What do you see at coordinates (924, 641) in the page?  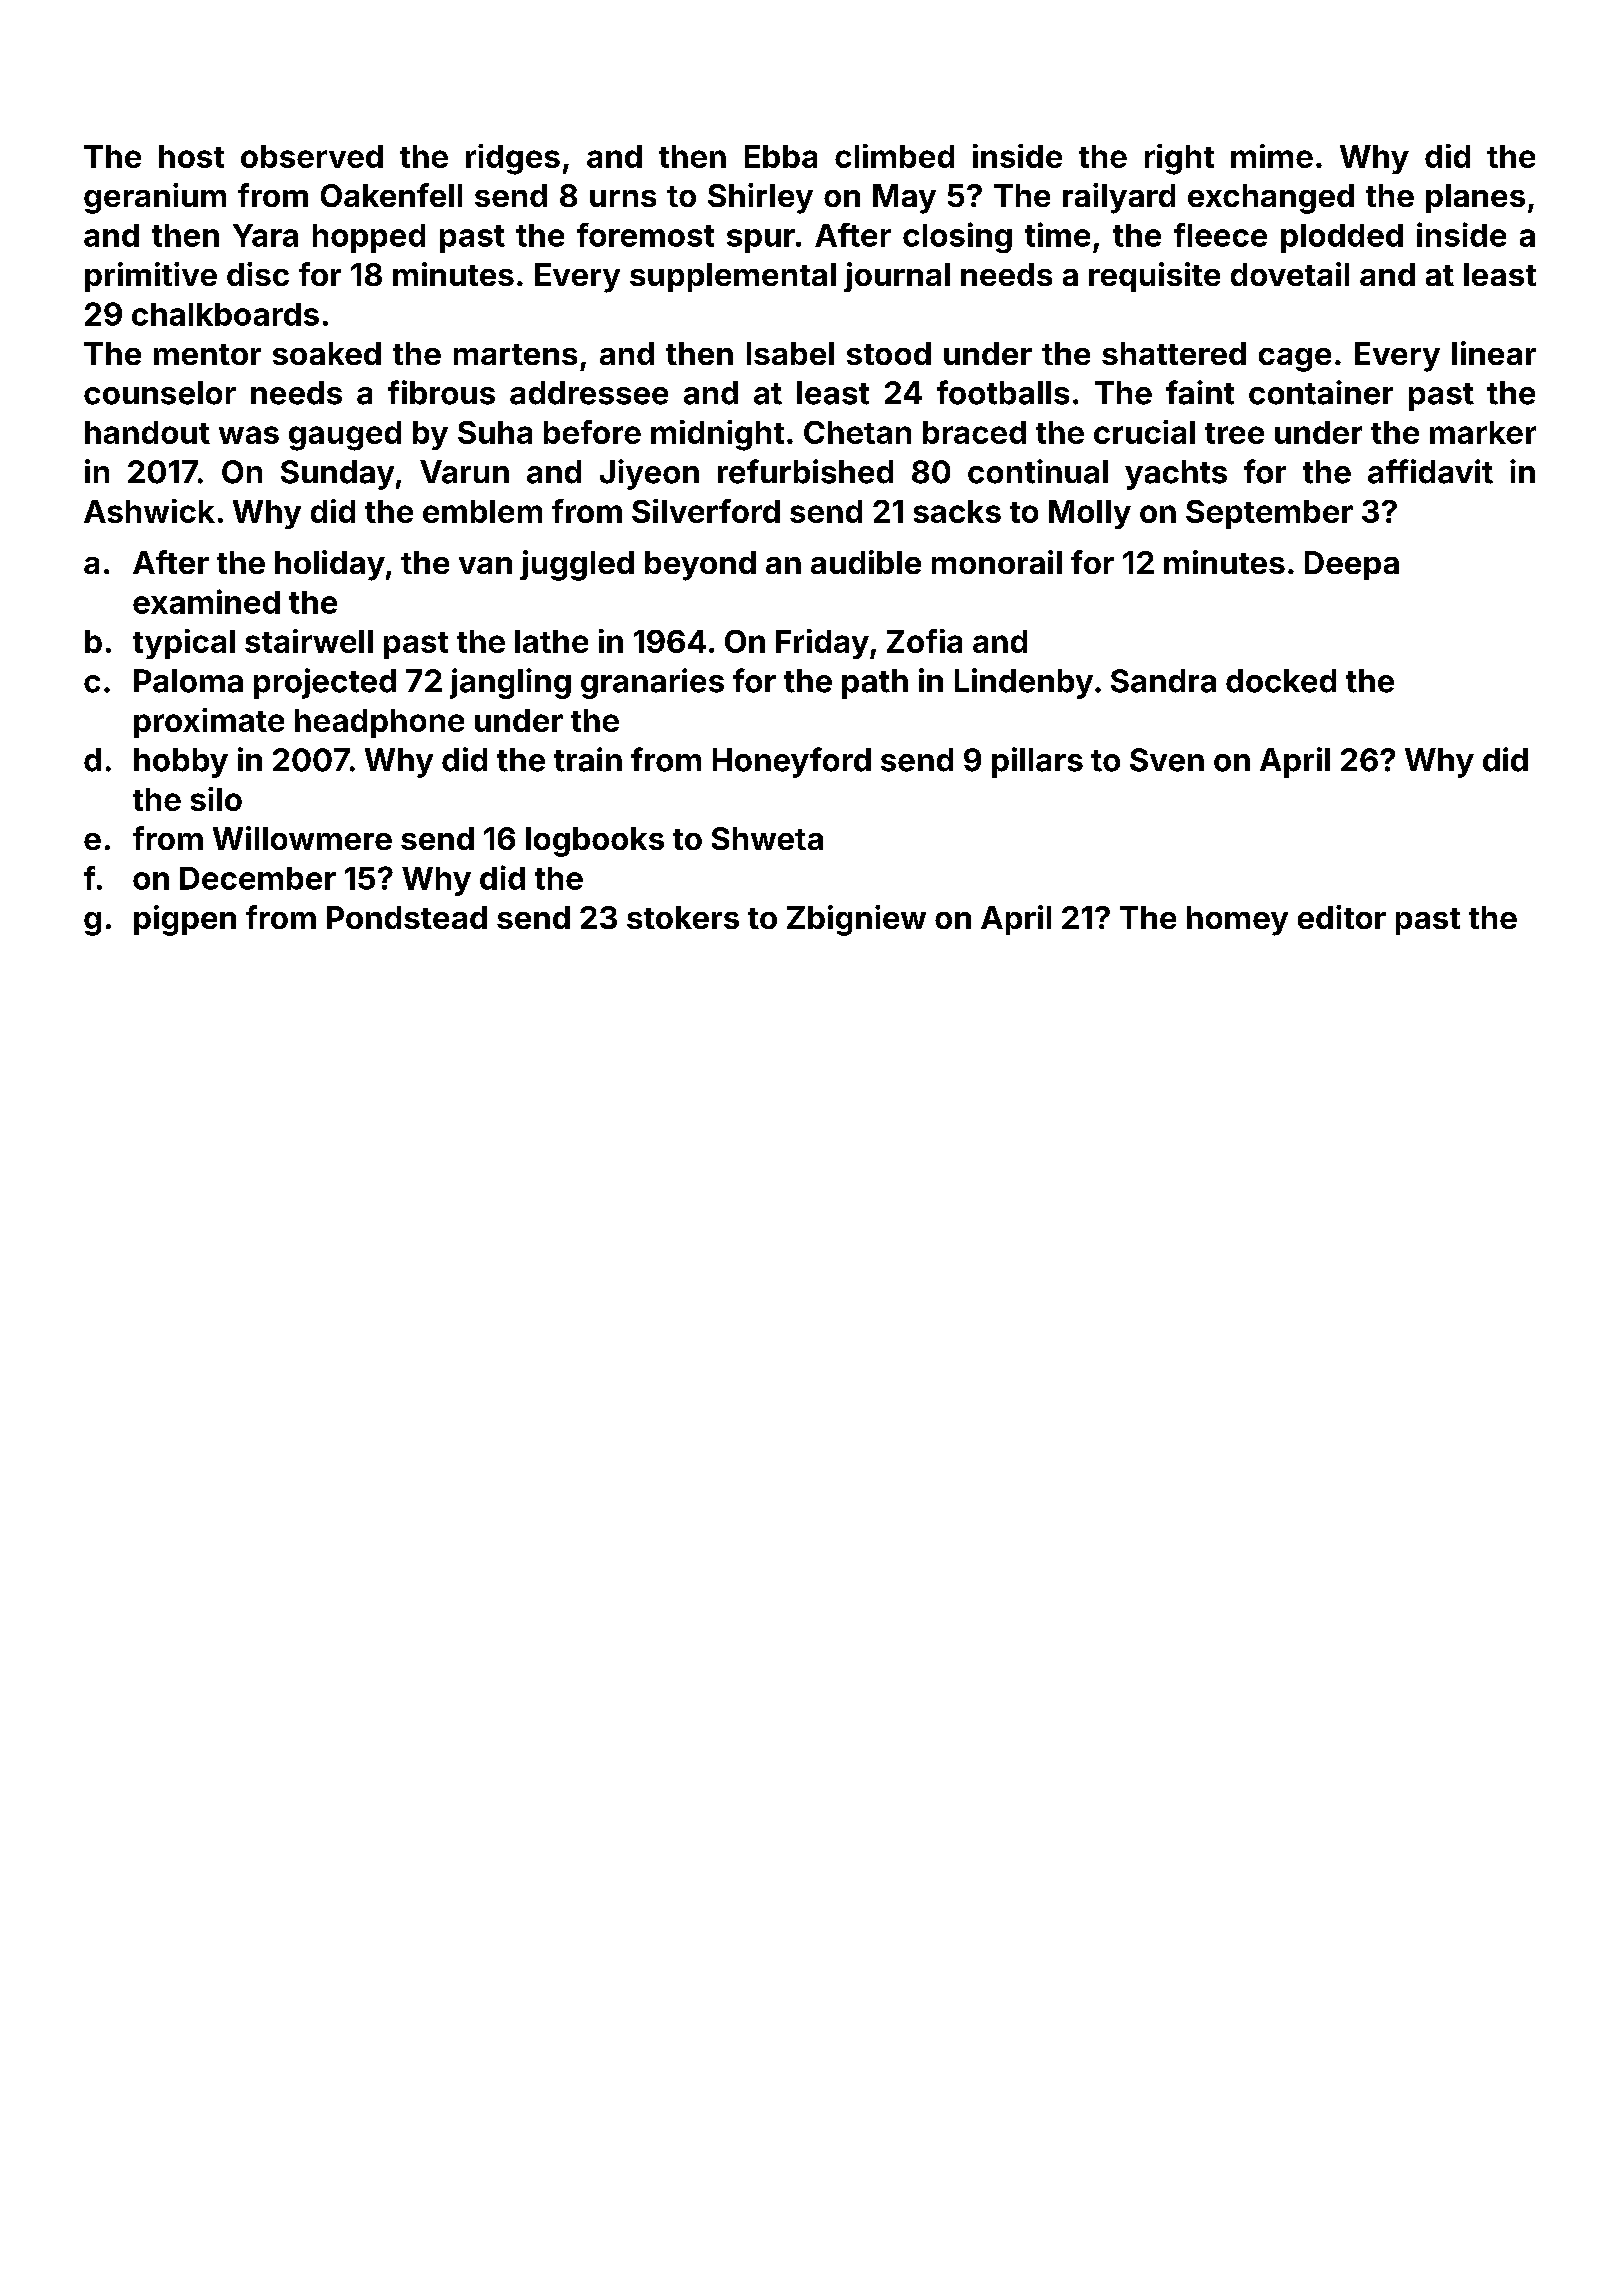 I see `Zofia` at bounding box center [924, 641].
